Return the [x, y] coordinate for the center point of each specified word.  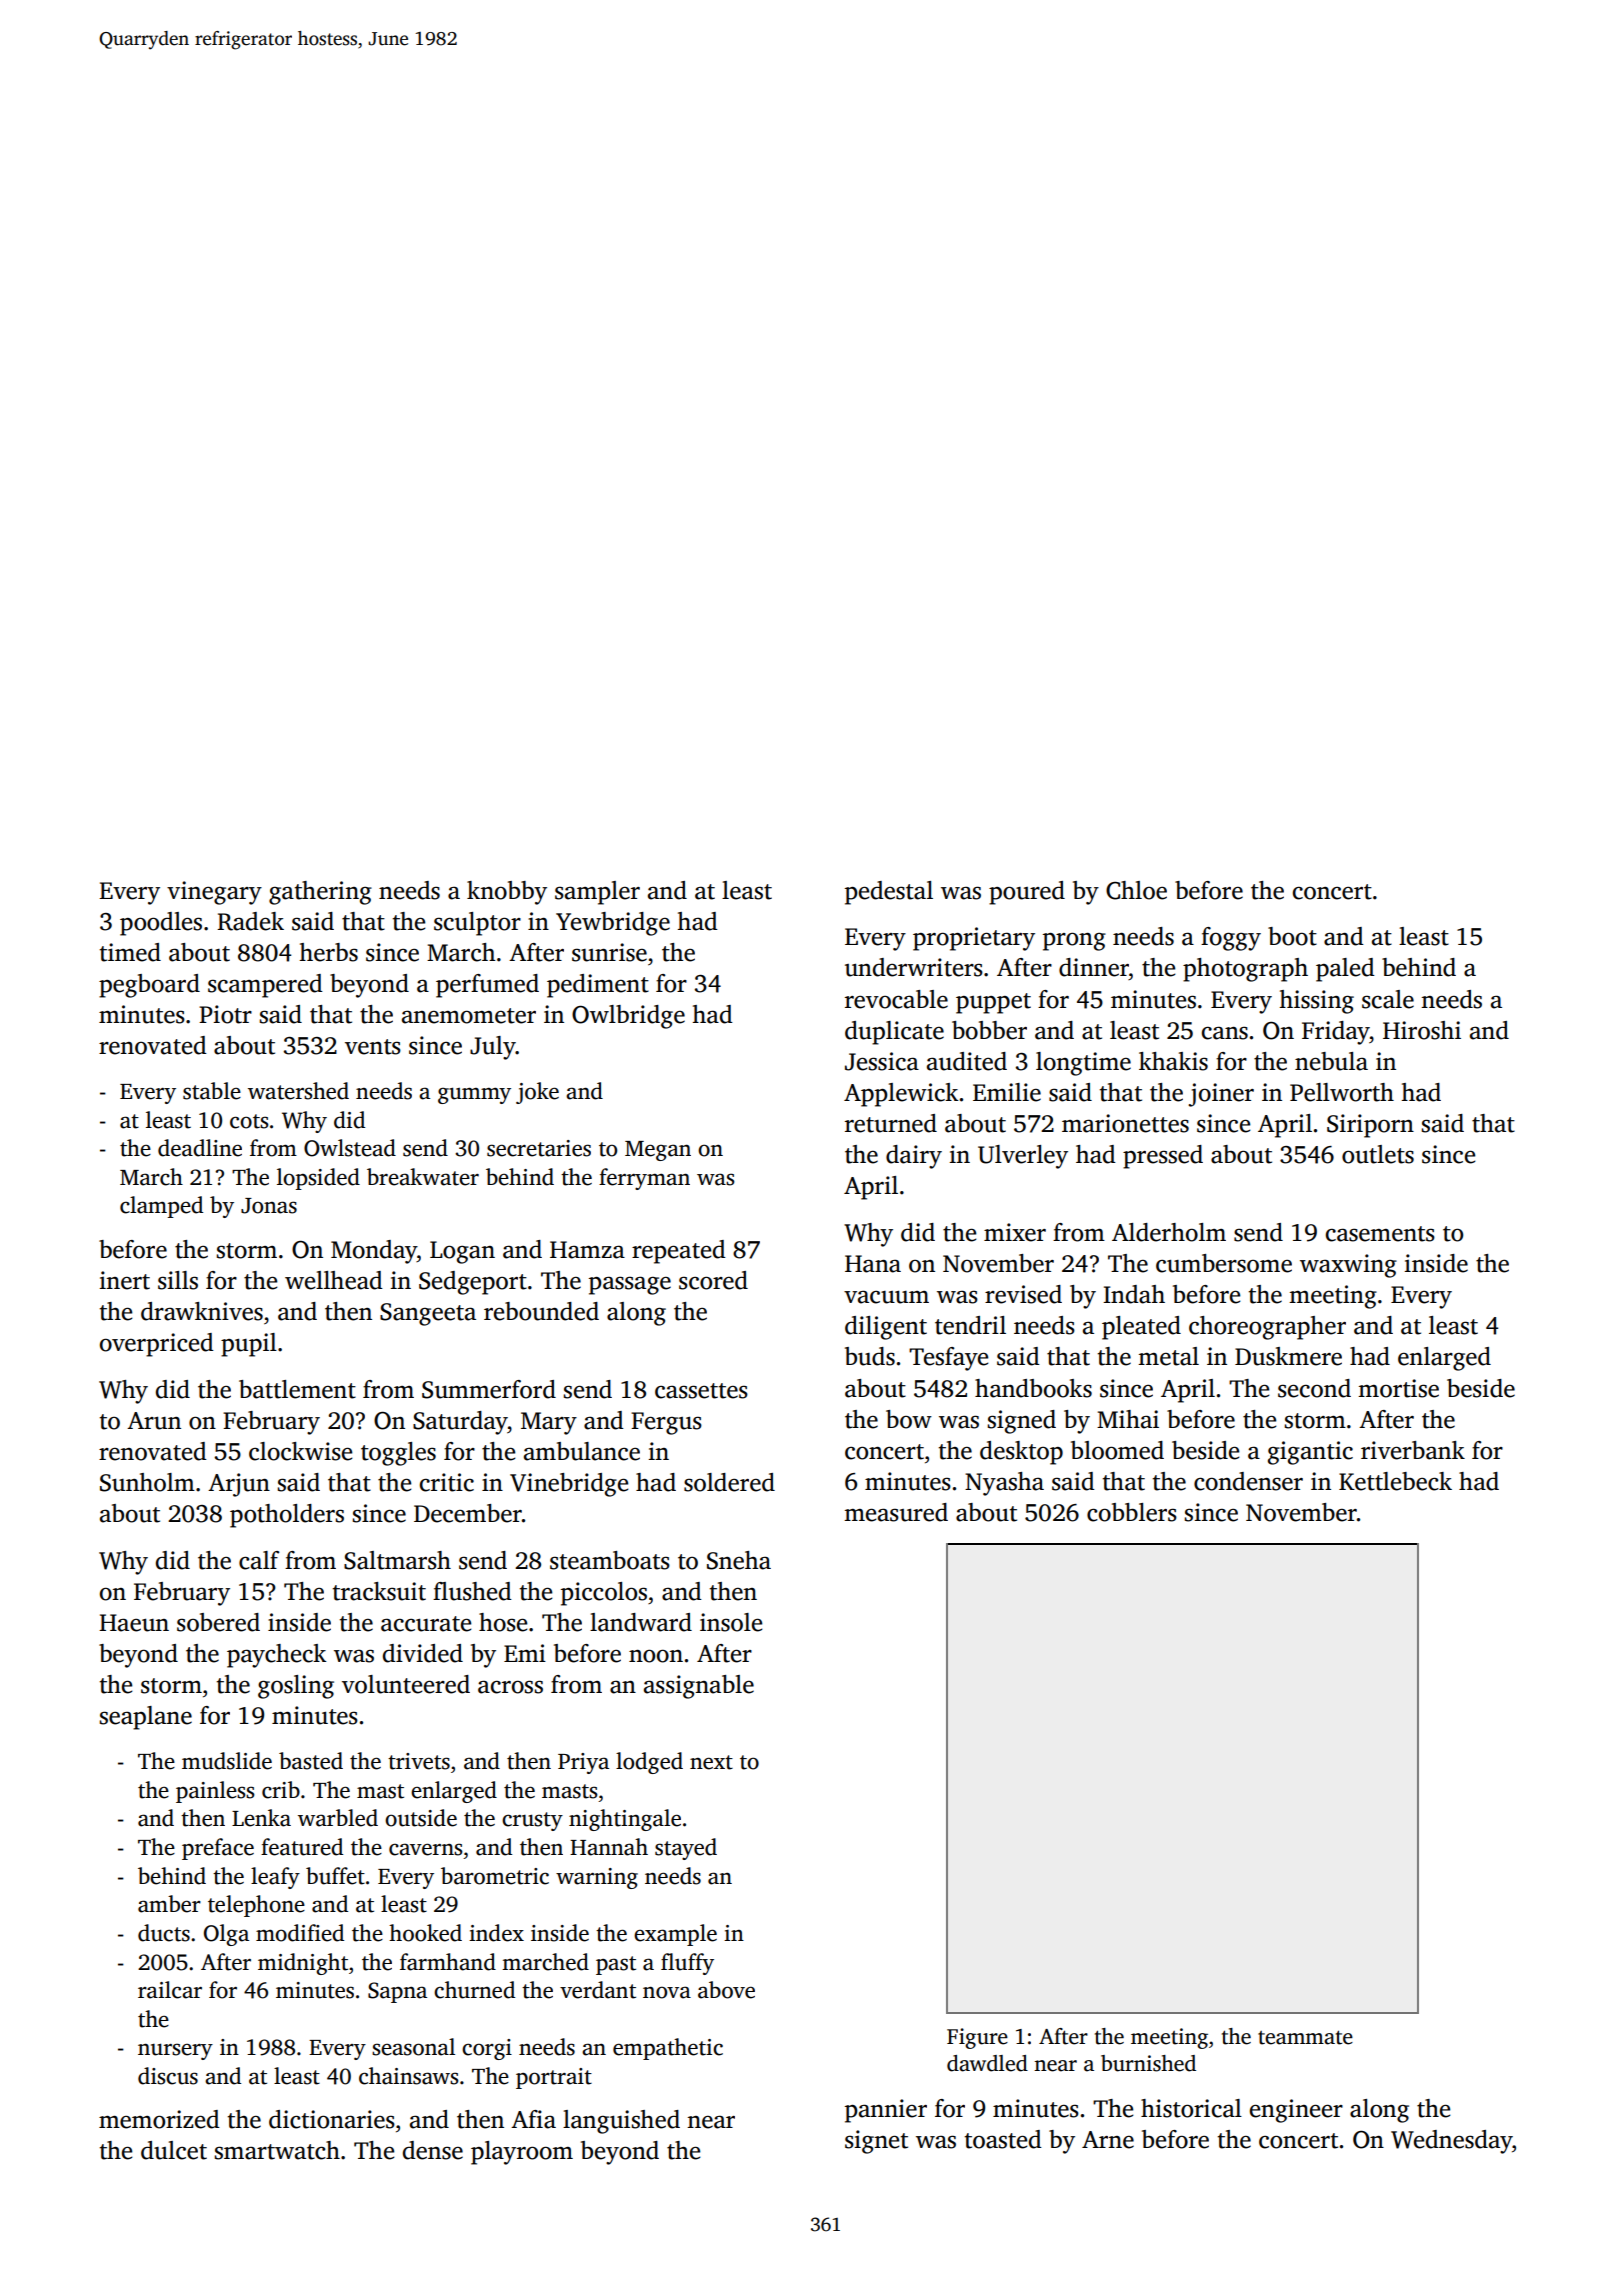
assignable [699, 1687]
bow [909, 1419]
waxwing [1348, 1266]
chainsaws [409, 2076]
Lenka [261, 1818]
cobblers [1132, 1512]
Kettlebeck [1395, 1481]
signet [876, 2142]
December [468, 1513]
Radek [250, 921]
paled [1345, 970]
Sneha [739, 1560]
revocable [896, 999]
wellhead [334, 1280]
